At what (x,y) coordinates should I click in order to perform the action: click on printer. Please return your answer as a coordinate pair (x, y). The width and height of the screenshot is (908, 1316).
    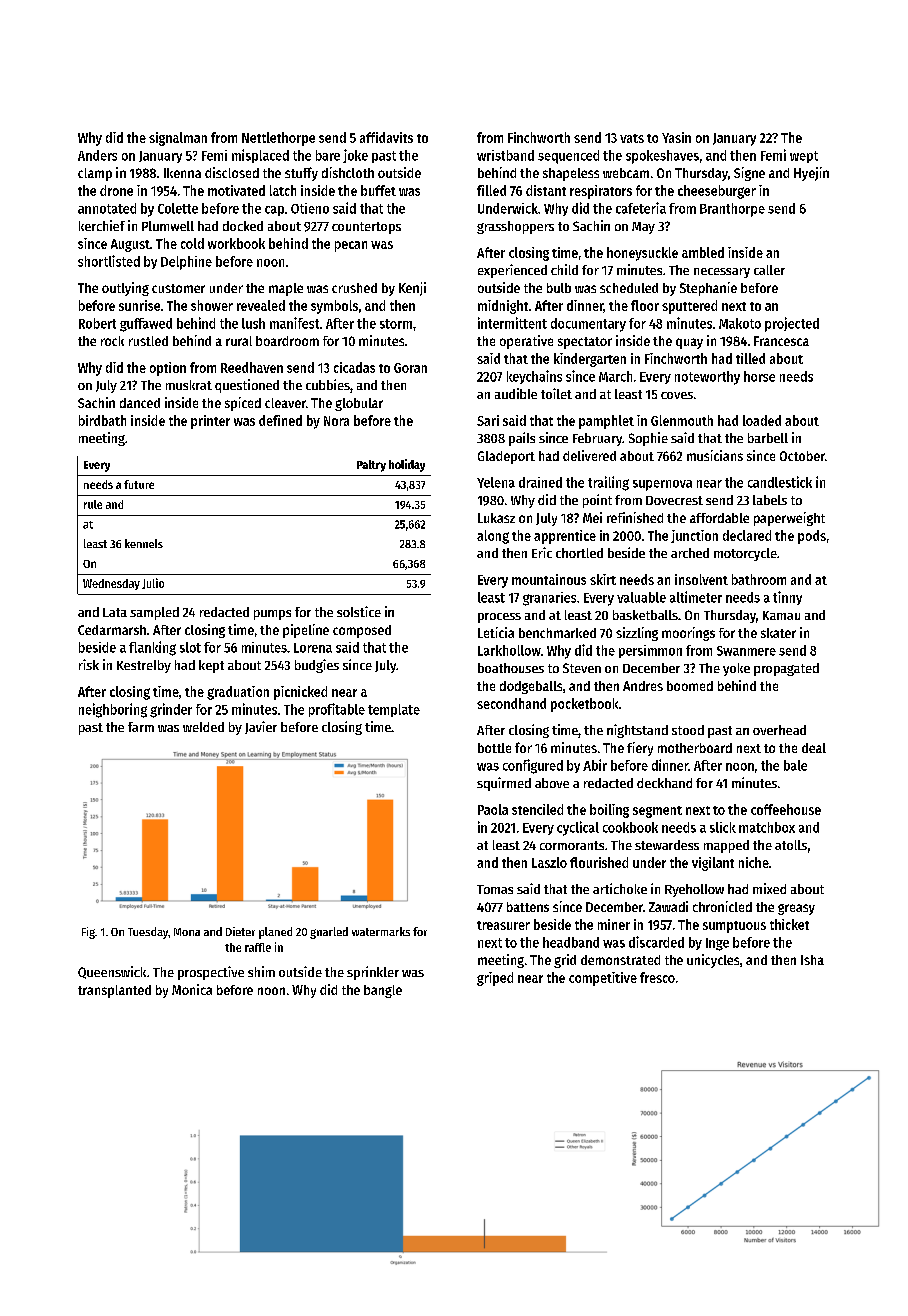
    Looking at the image, I should click on (210, 422).
